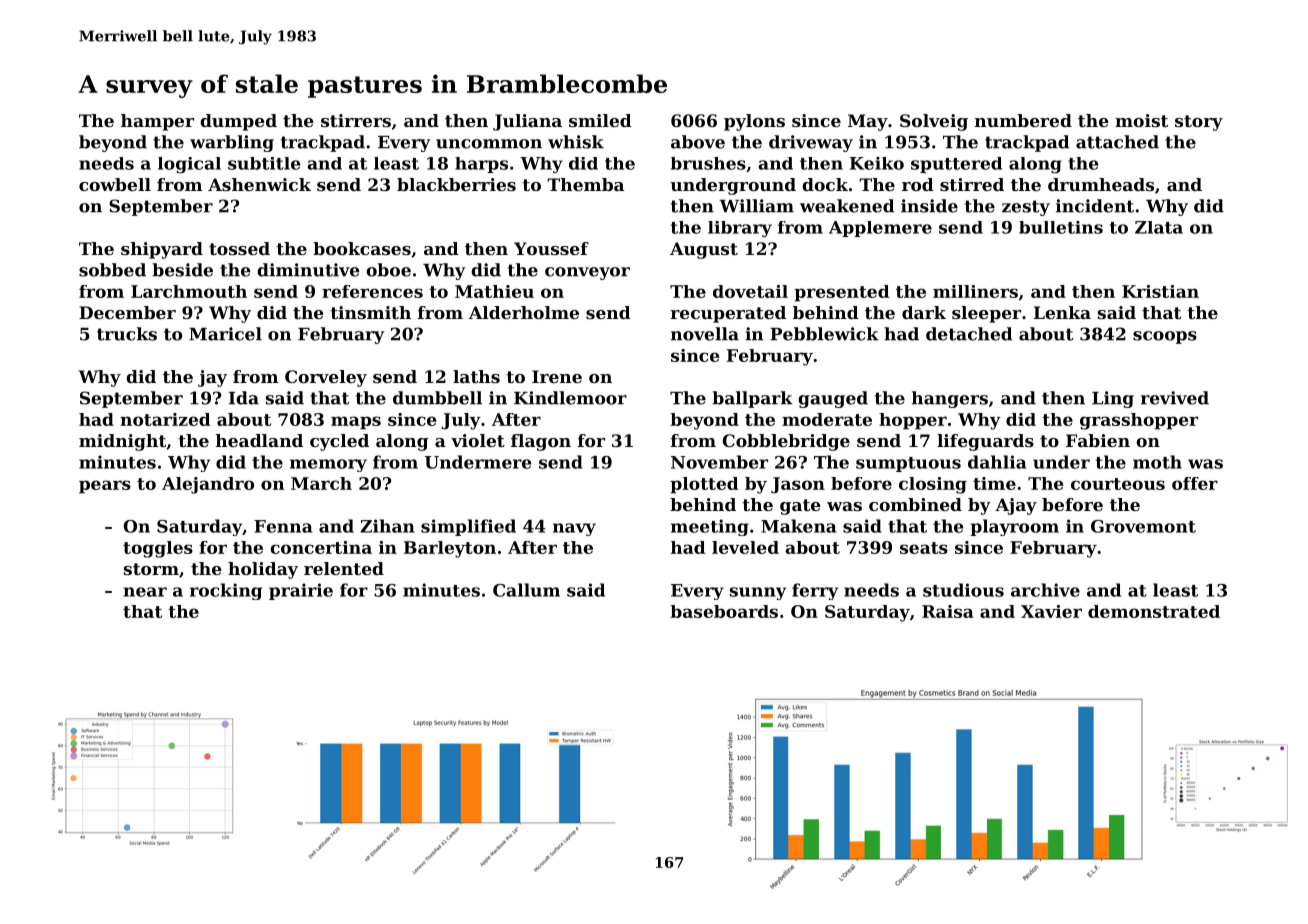  Describe the element at coordinates (189, 165) in the screenshot. I see `logical` at that location.
